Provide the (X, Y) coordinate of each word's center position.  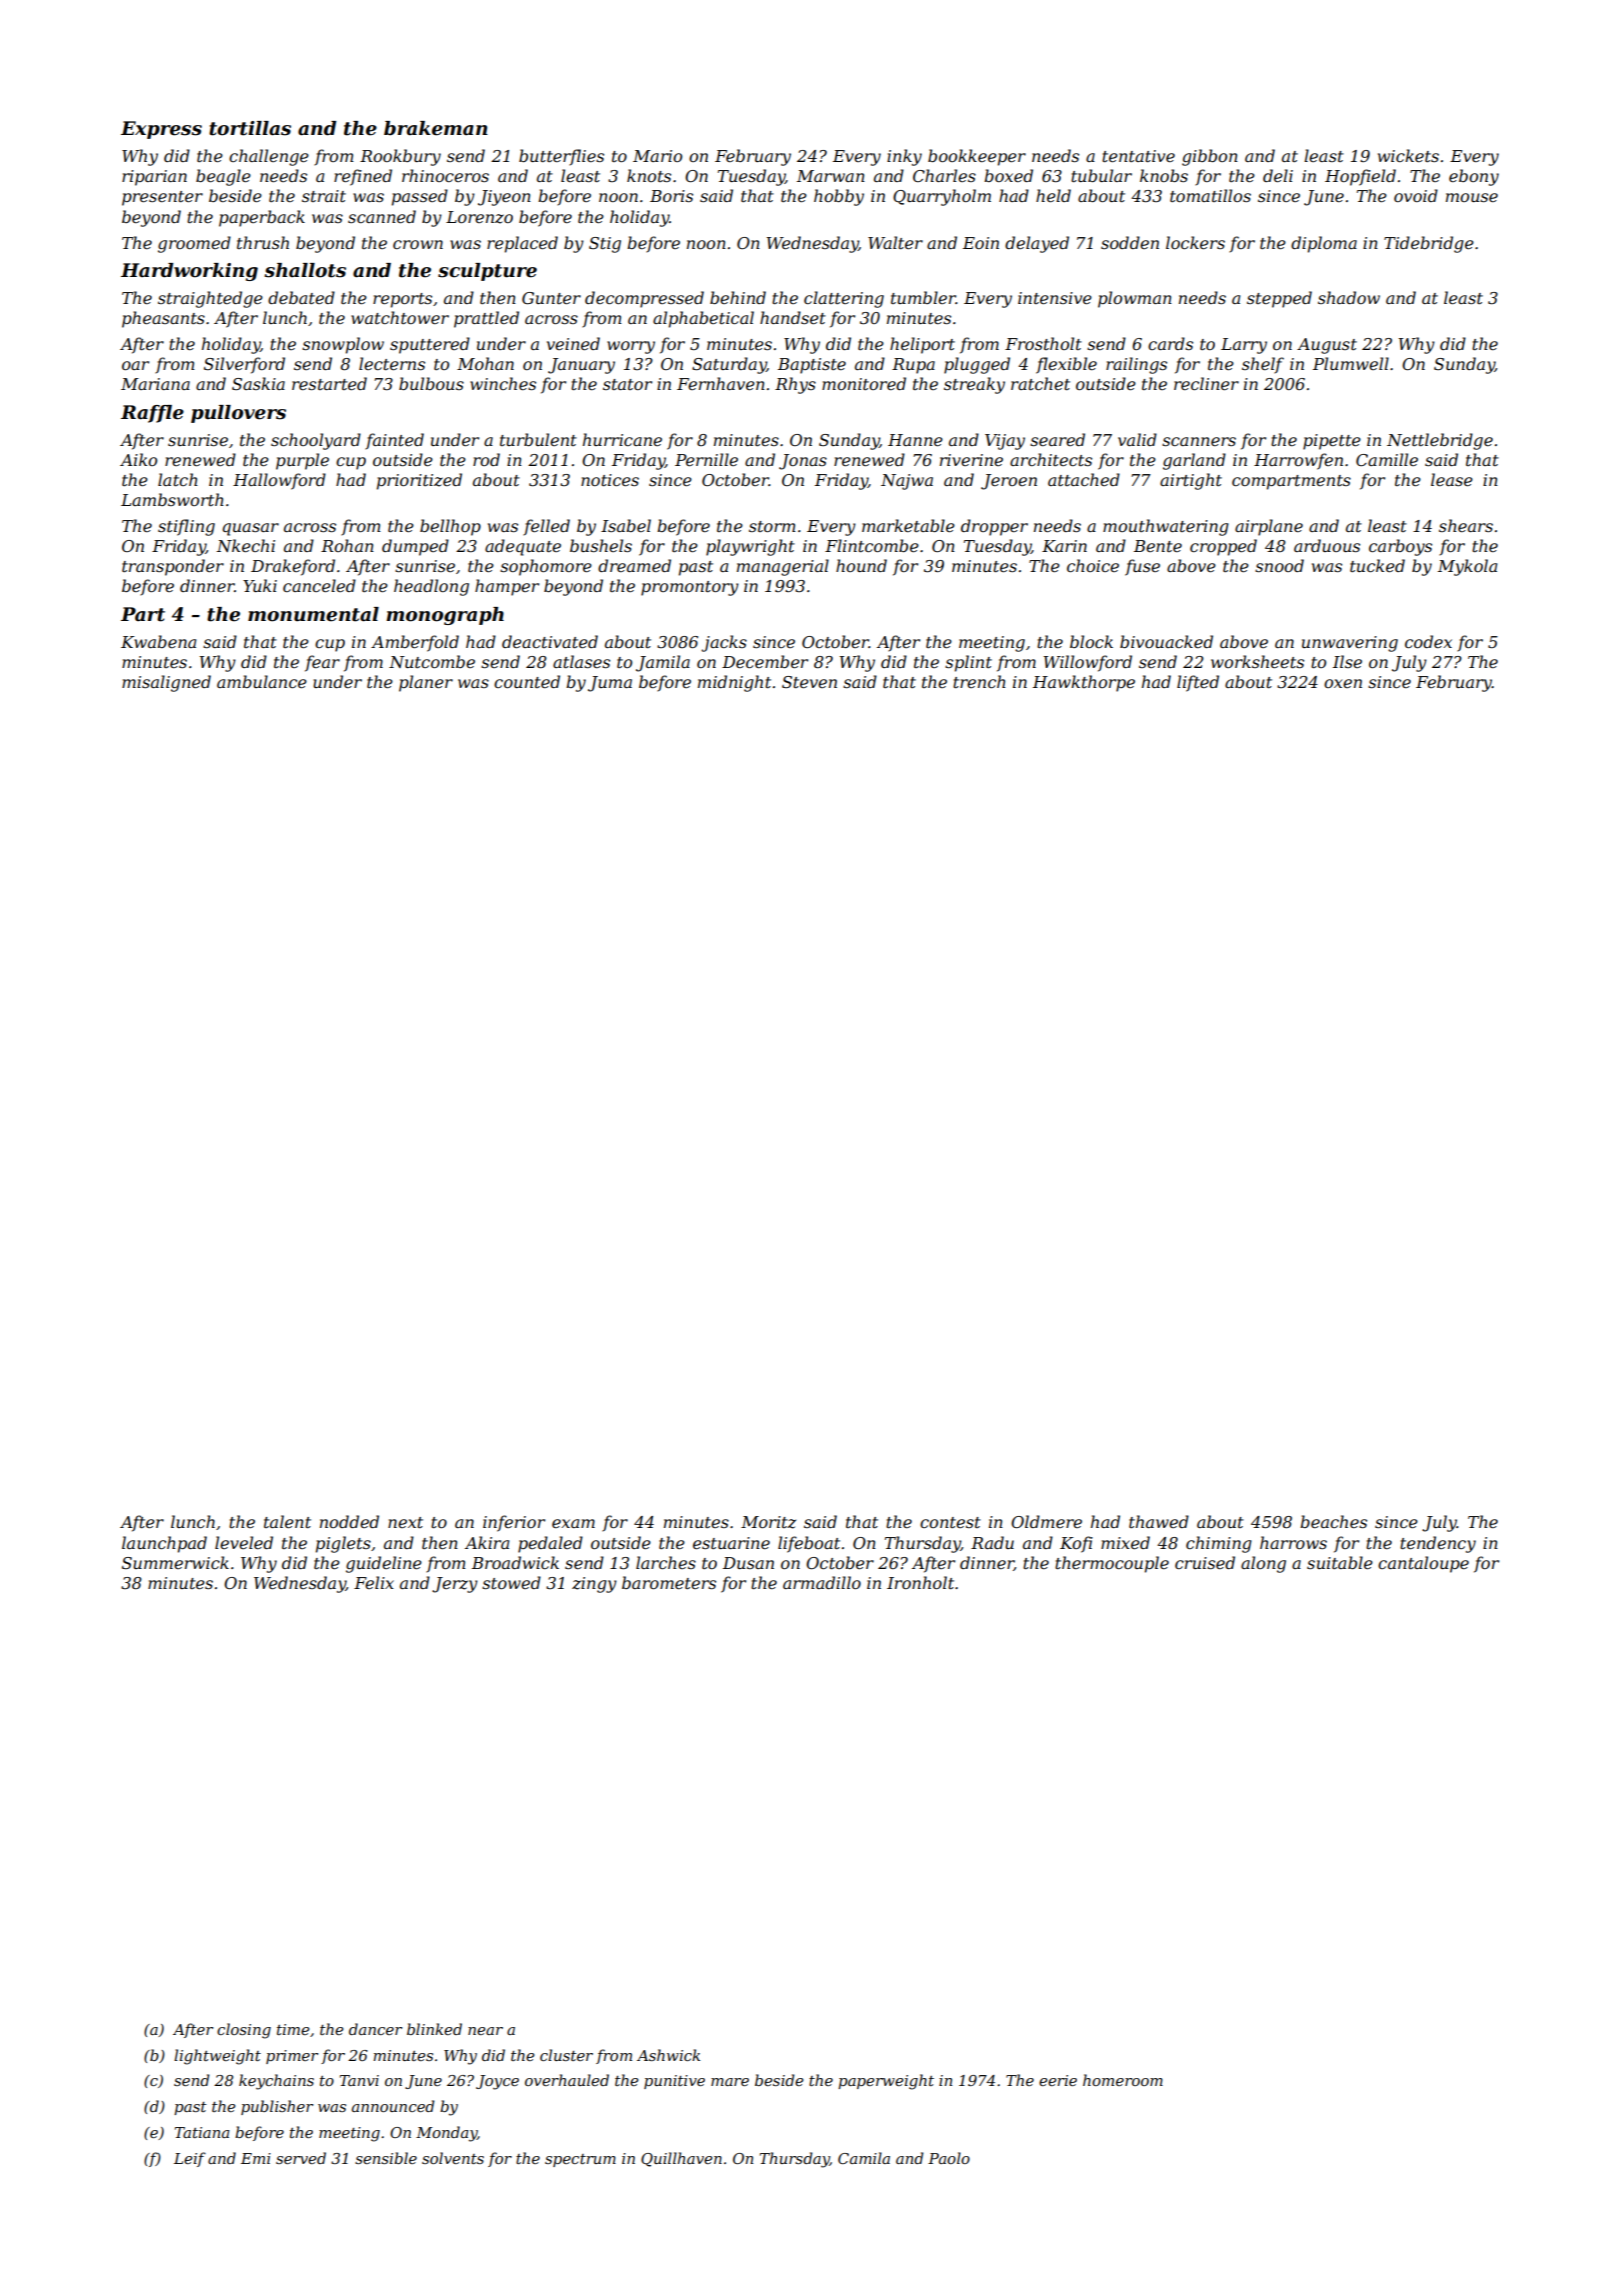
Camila (864, 2158)
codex (1428, 641)
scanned (382, 216)
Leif (190, 2159)
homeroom (1123, 2080)
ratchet (1040, 383)
